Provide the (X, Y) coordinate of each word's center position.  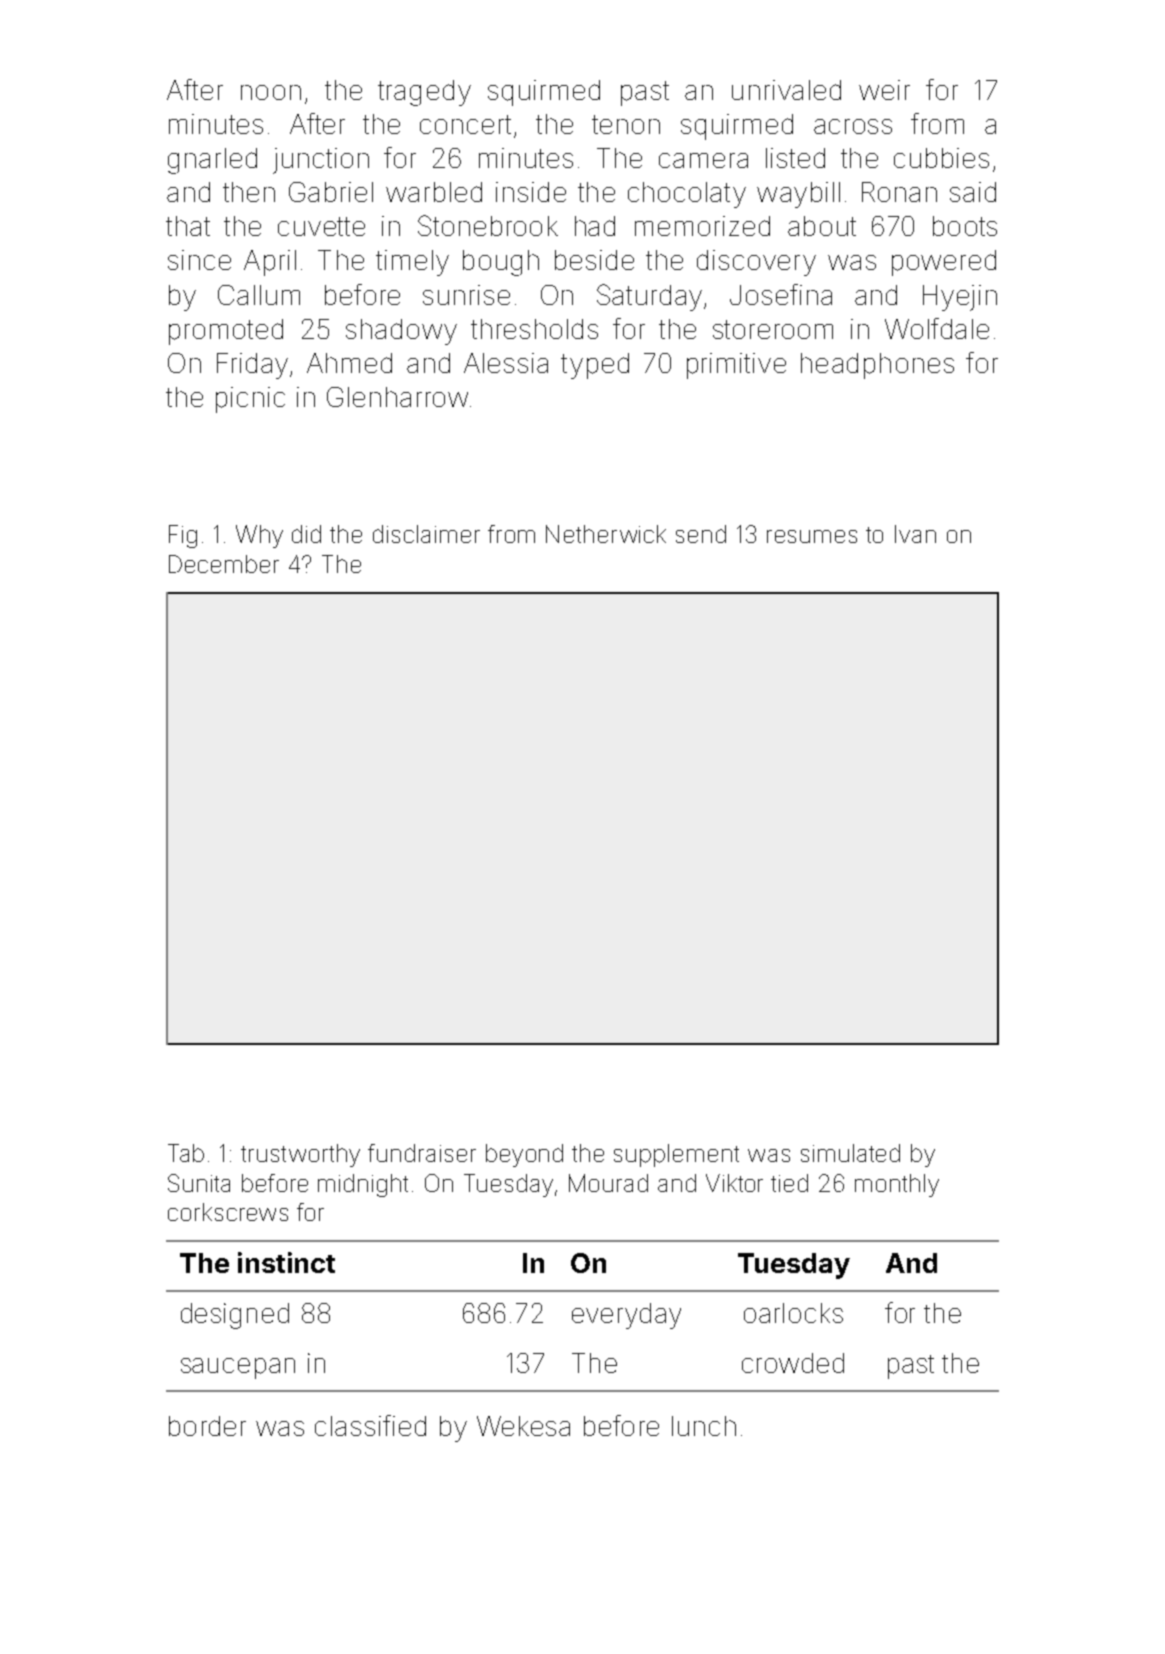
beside (594, 260)
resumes (812, 536)
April (270, 263)
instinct (286, 1262)
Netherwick (606, 534)
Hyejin (960, 298)
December (224, 564)
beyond (524, 1155)
